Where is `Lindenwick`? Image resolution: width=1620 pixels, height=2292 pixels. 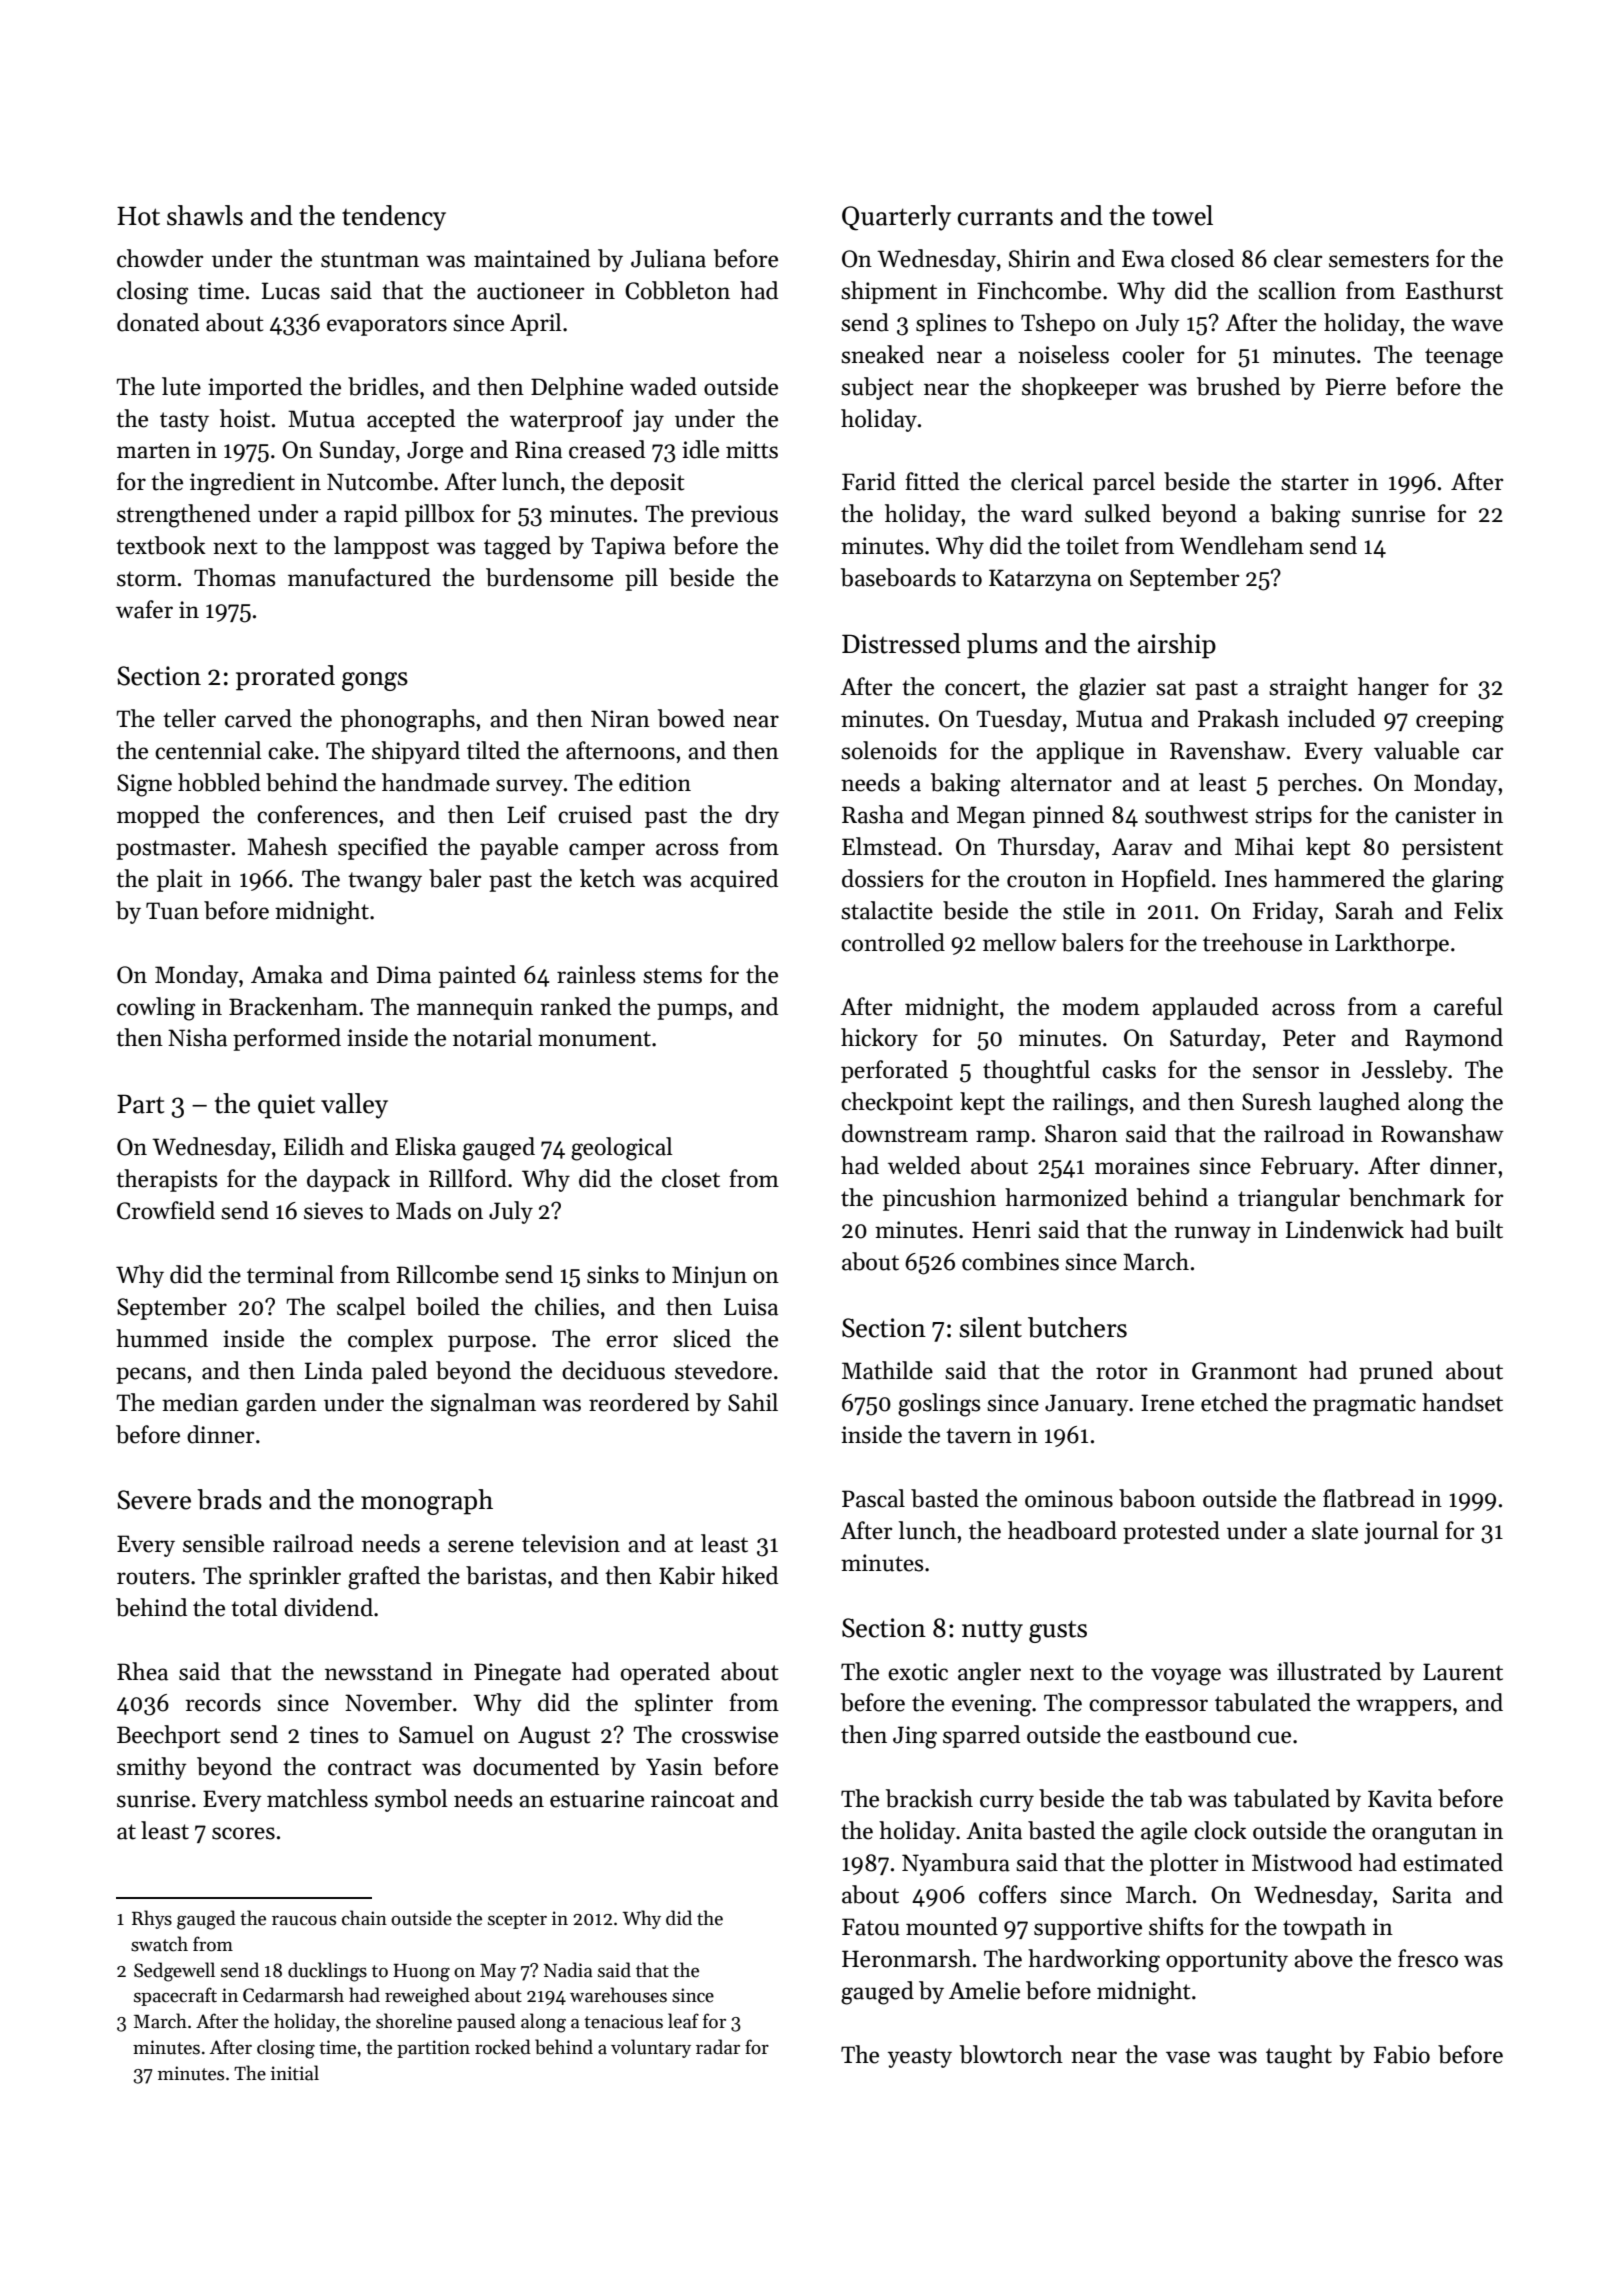
Lindenwick is located at coordinates (1345, 1229).
